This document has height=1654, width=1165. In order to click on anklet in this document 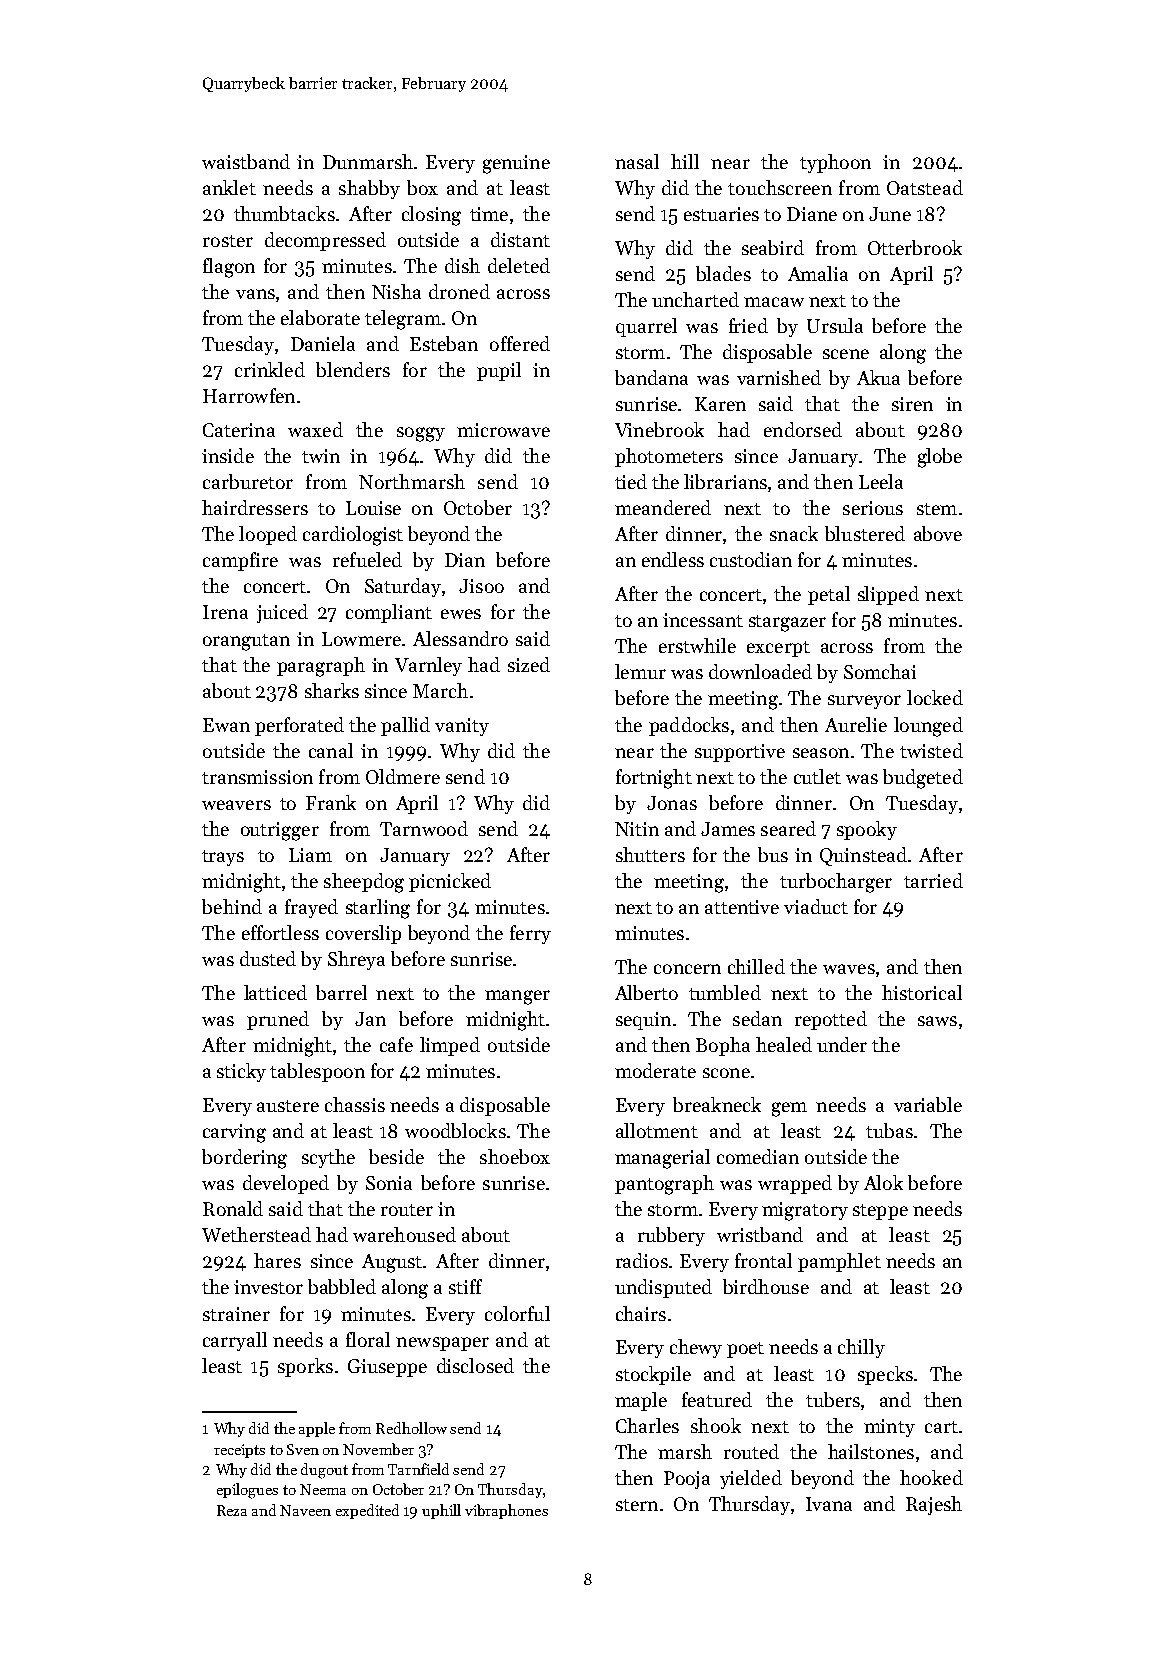, I will do `click(229, 187)`.
